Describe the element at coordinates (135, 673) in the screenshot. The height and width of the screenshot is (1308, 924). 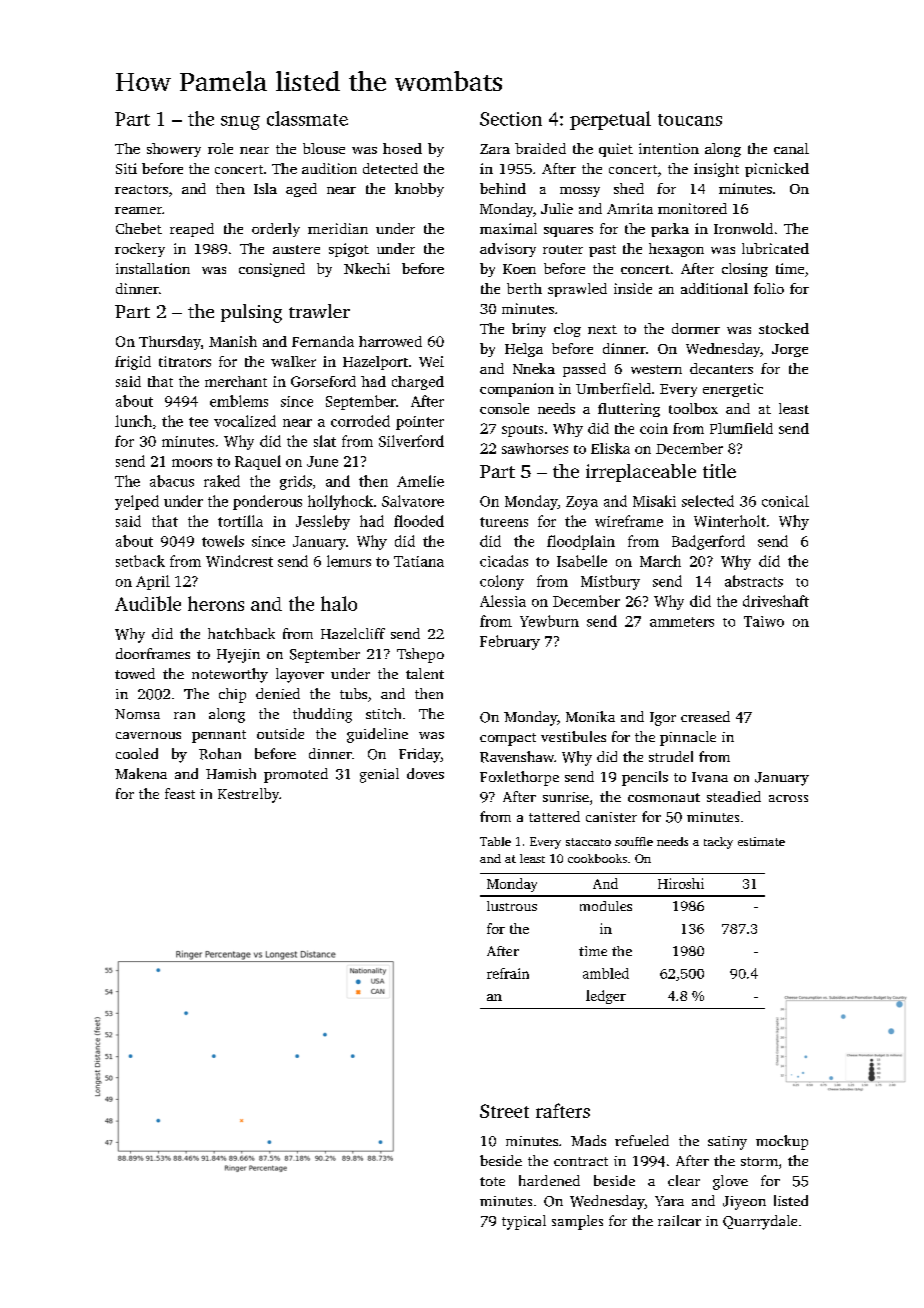
I see `towed` at that location.
